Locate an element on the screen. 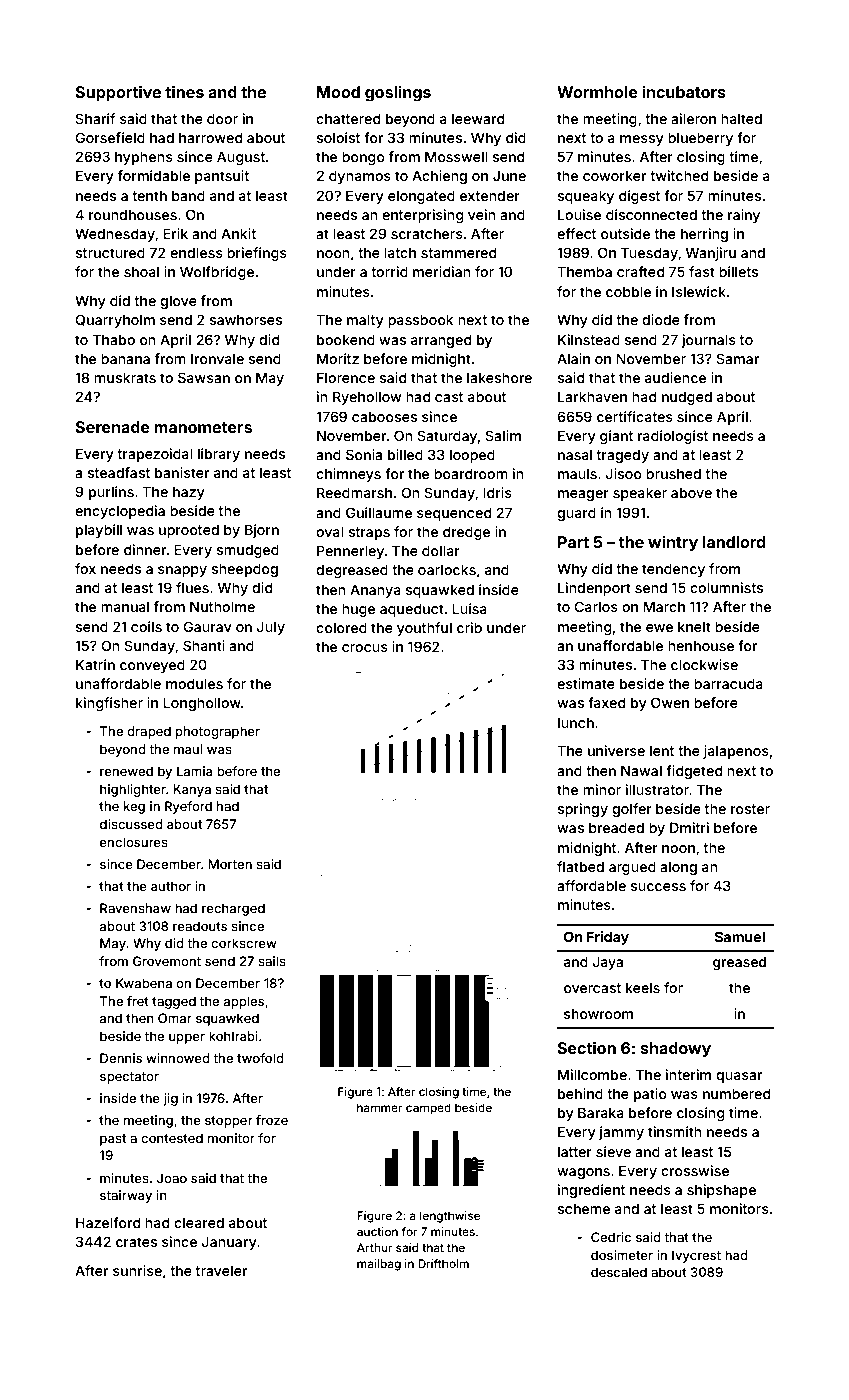  camped is located at coordinates (428, 1109).
